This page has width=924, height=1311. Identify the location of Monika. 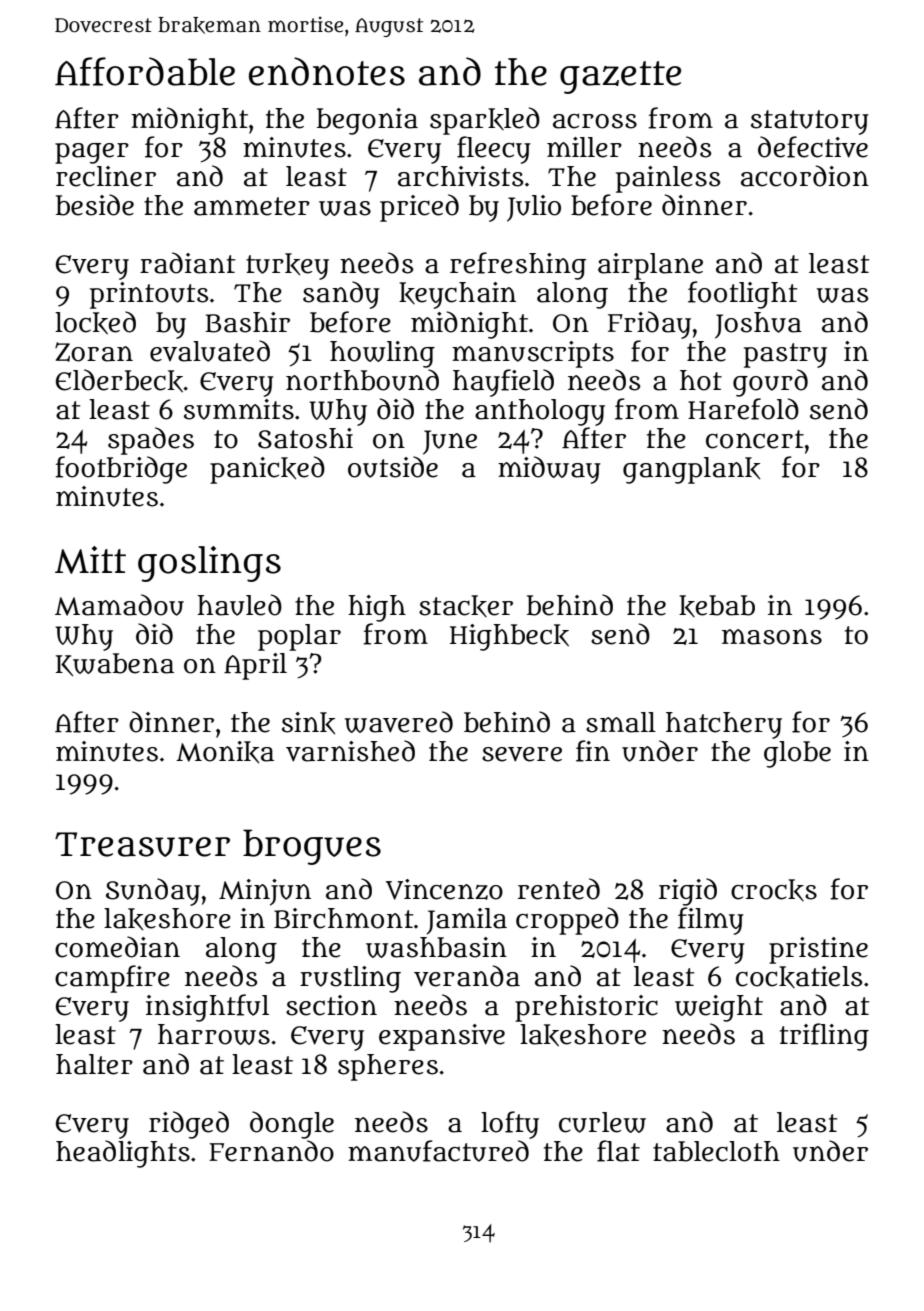
(225, 752).
